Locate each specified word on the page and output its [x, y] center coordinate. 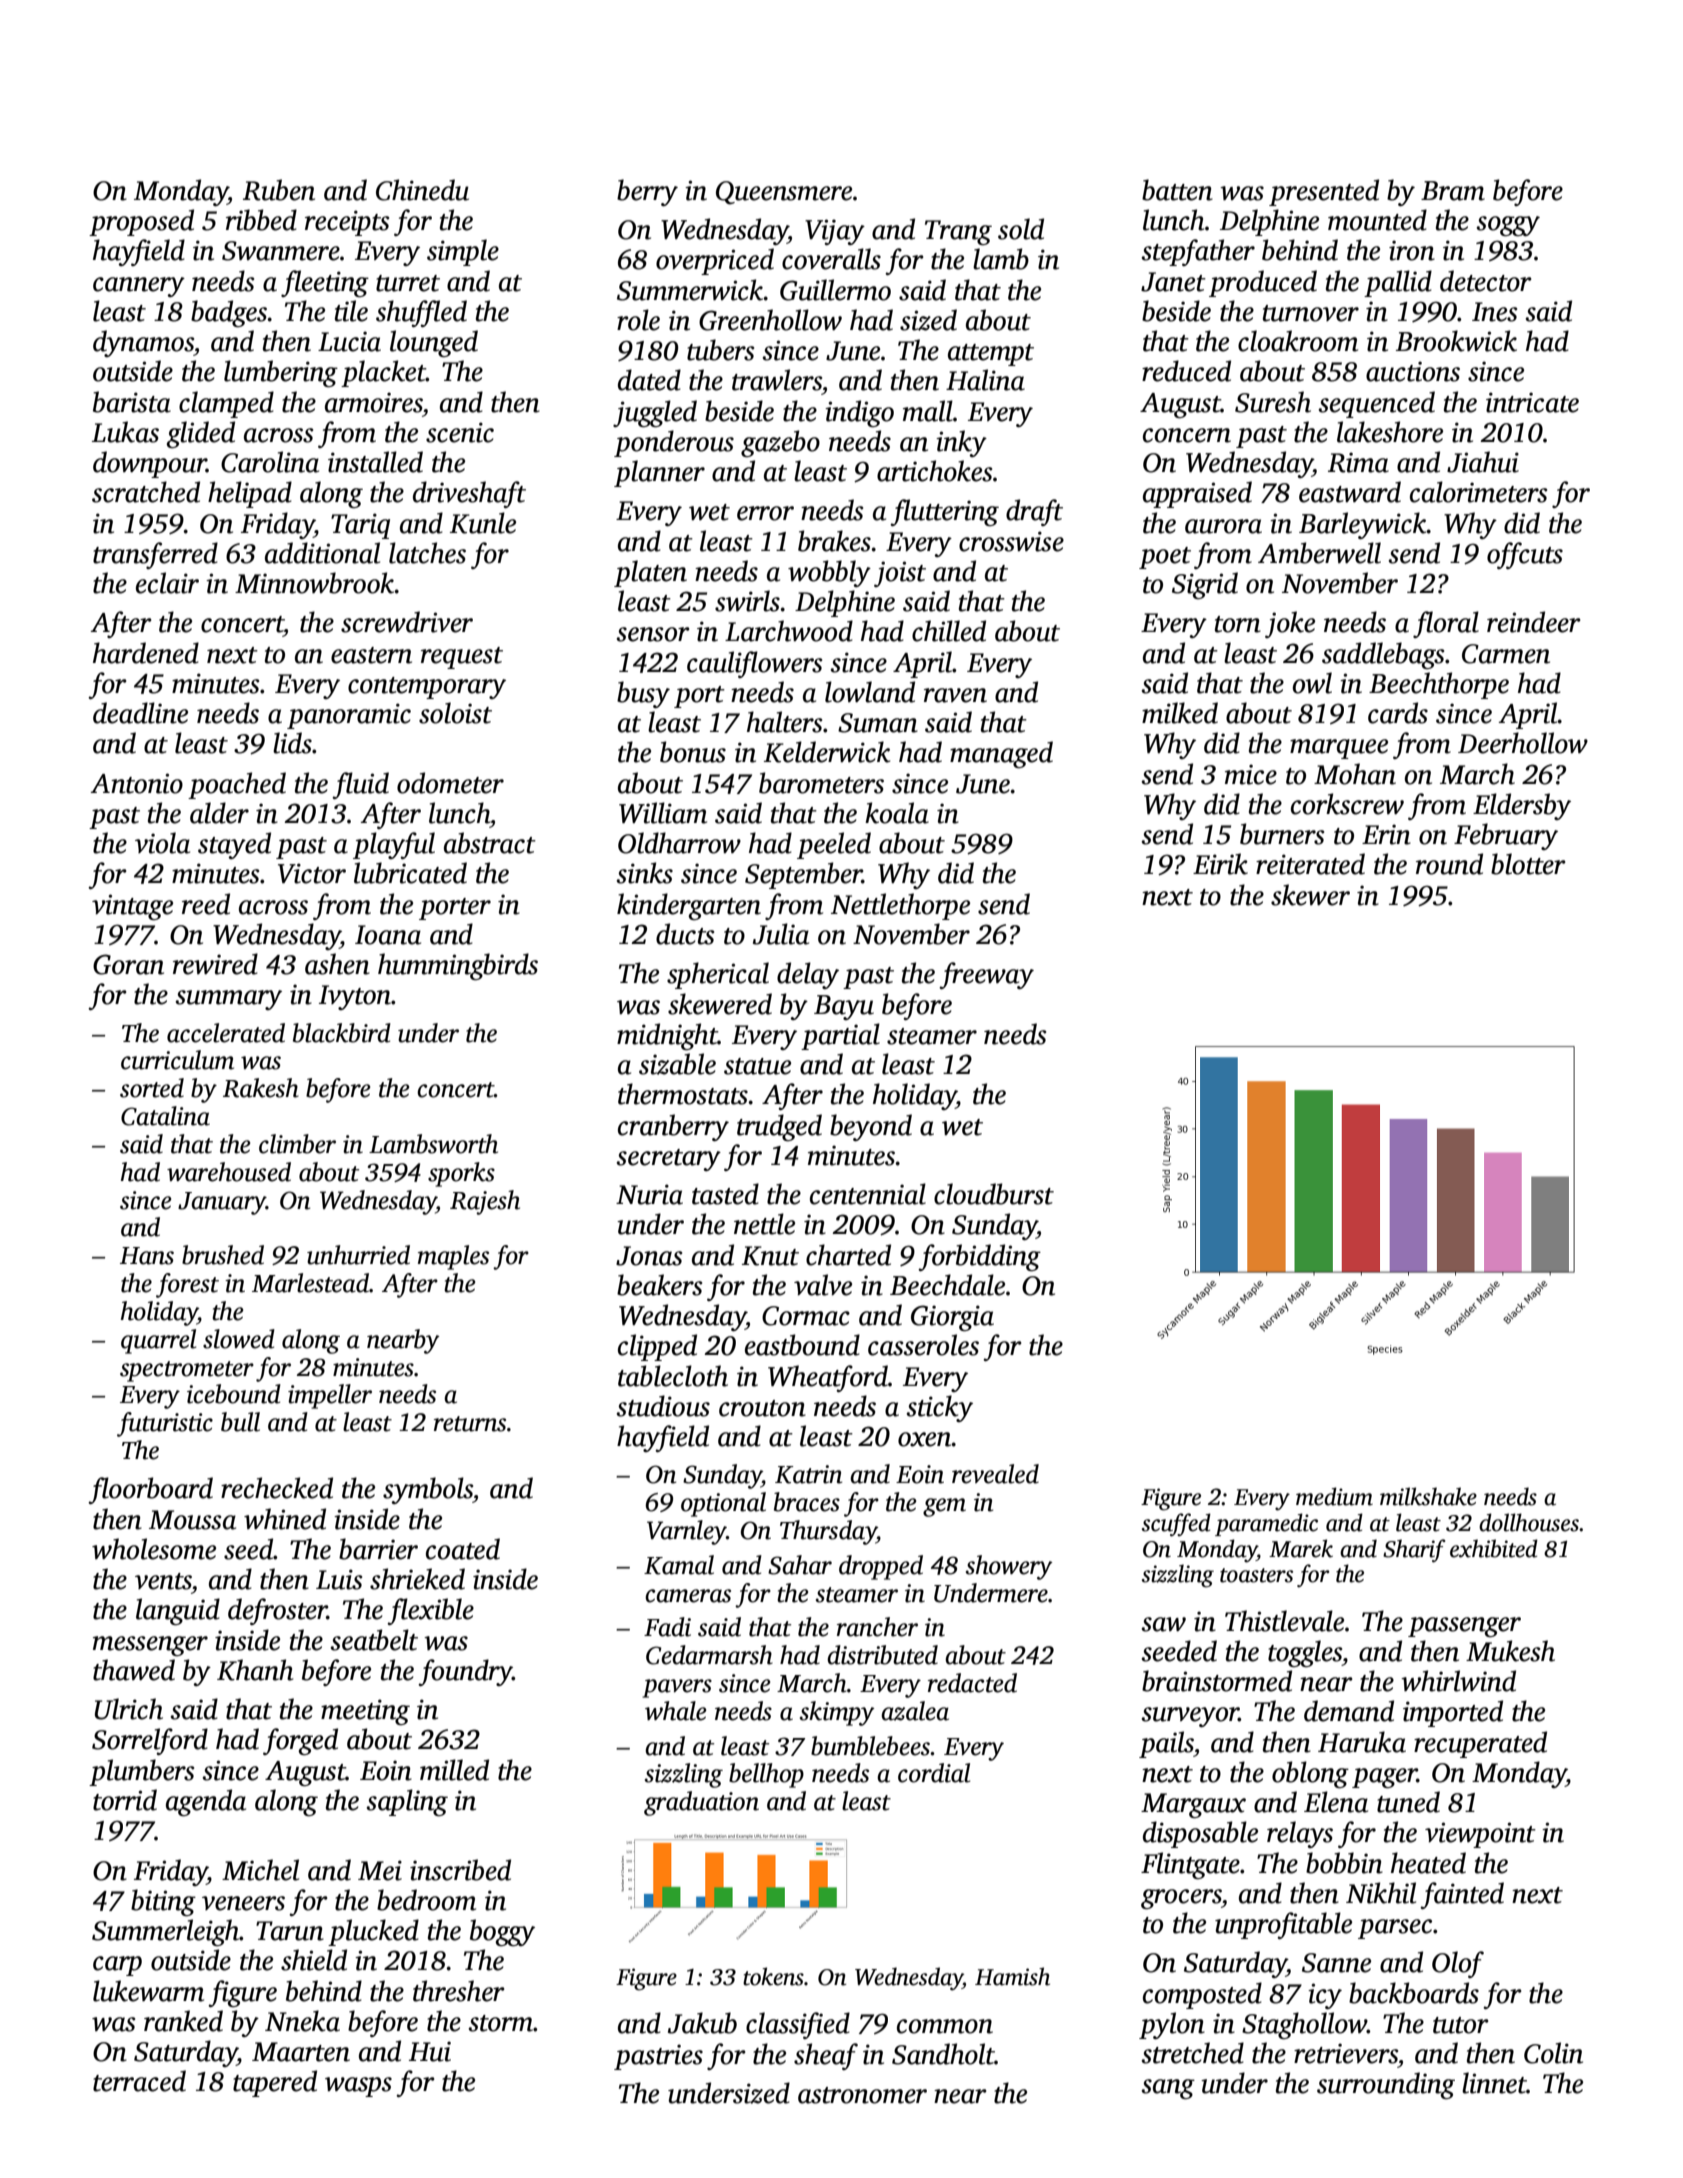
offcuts [1525, 555]
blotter [1528, 864]
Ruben [279, 190]
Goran [128, 964]
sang [1168, 2089]
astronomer [862, 2095]
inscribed [460, 1870]
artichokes [934, 471]
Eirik [1220, 864]
